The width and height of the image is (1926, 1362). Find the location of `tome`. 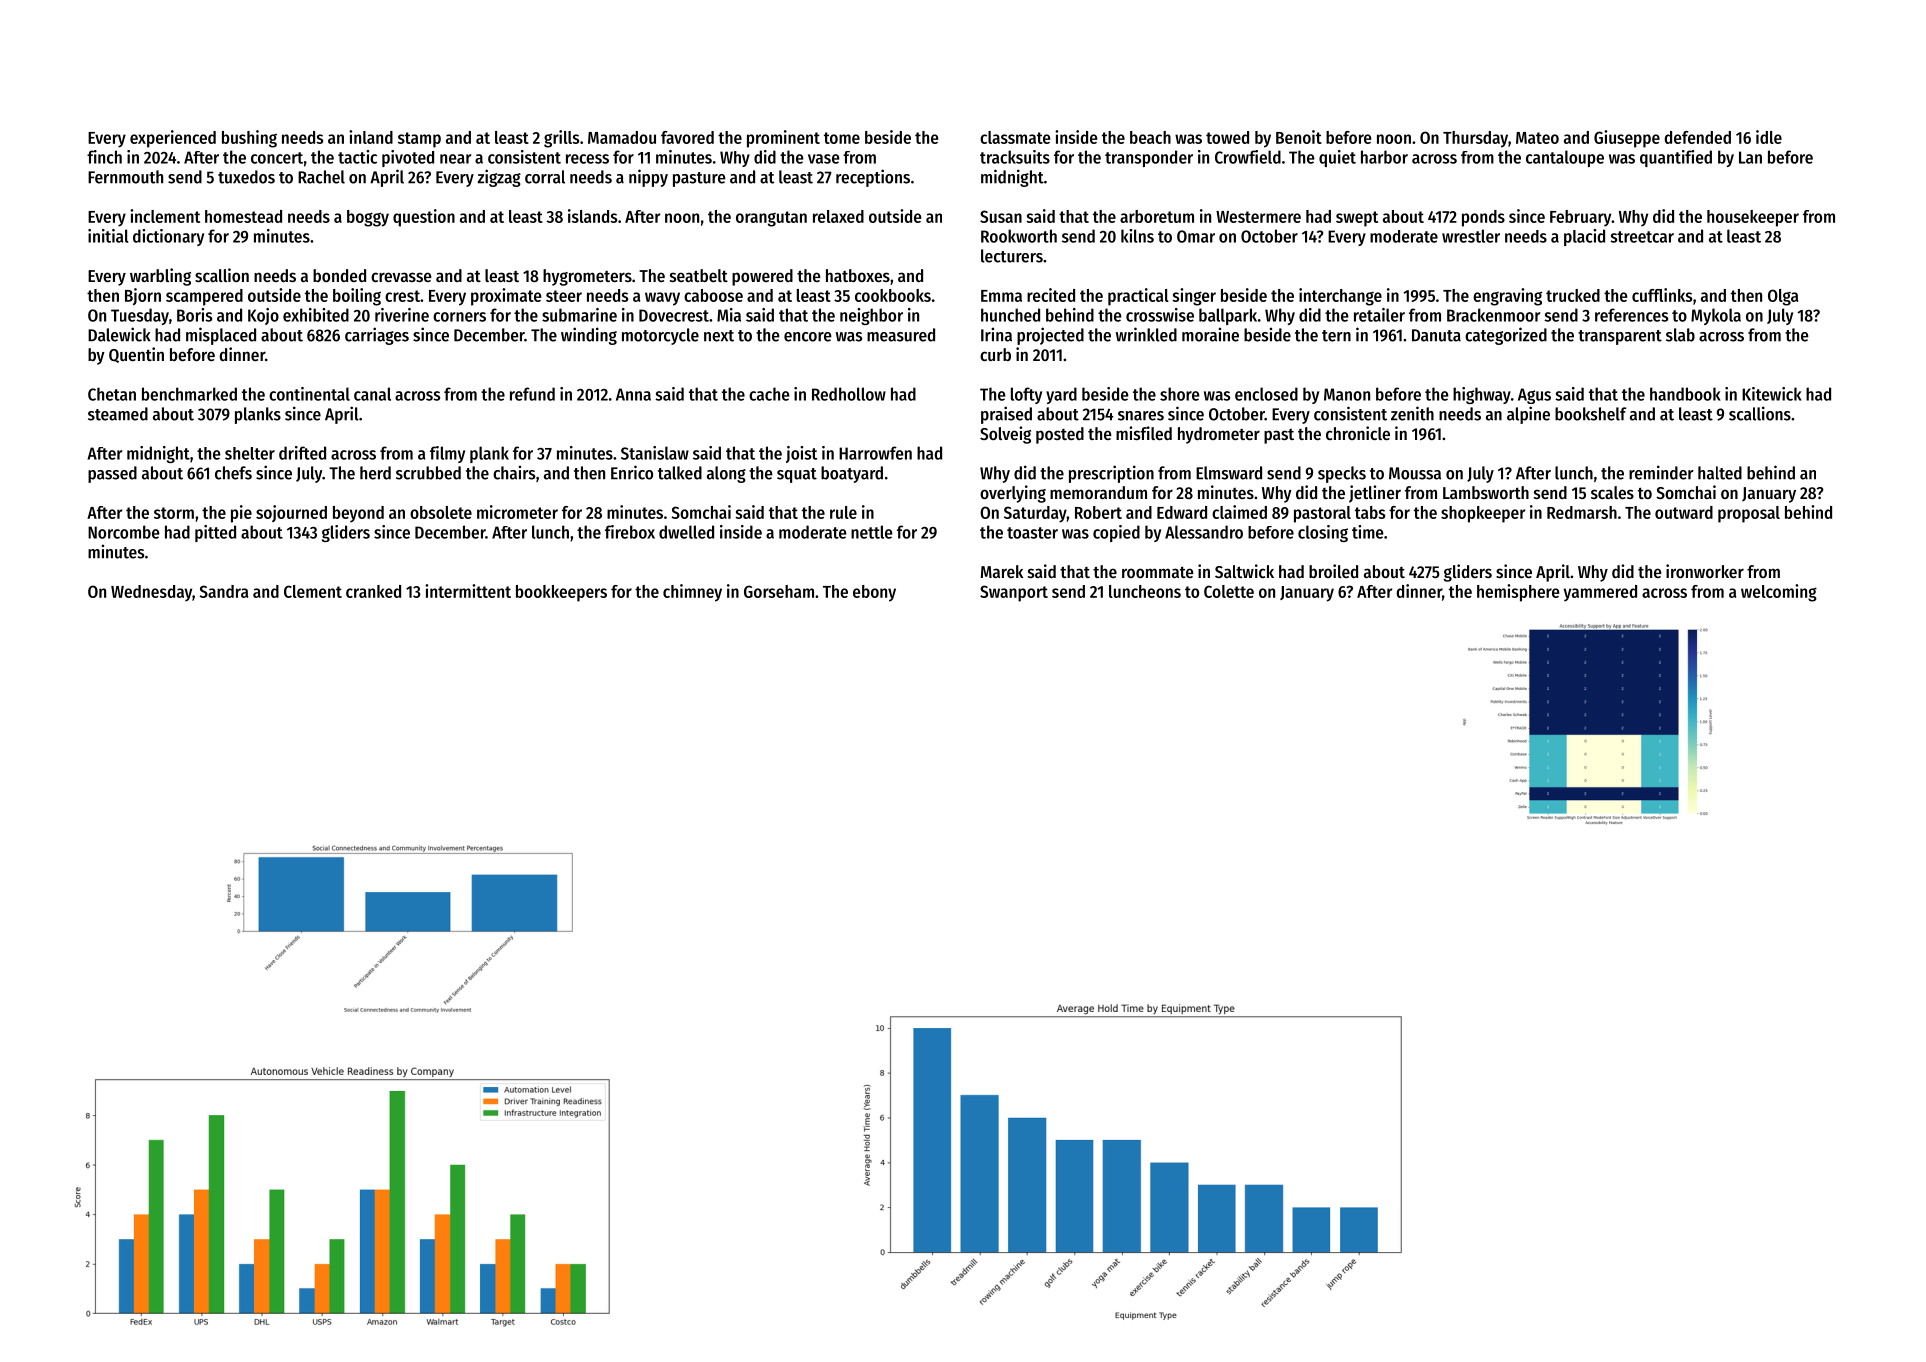

tome is located at coordinates (842, 138).
